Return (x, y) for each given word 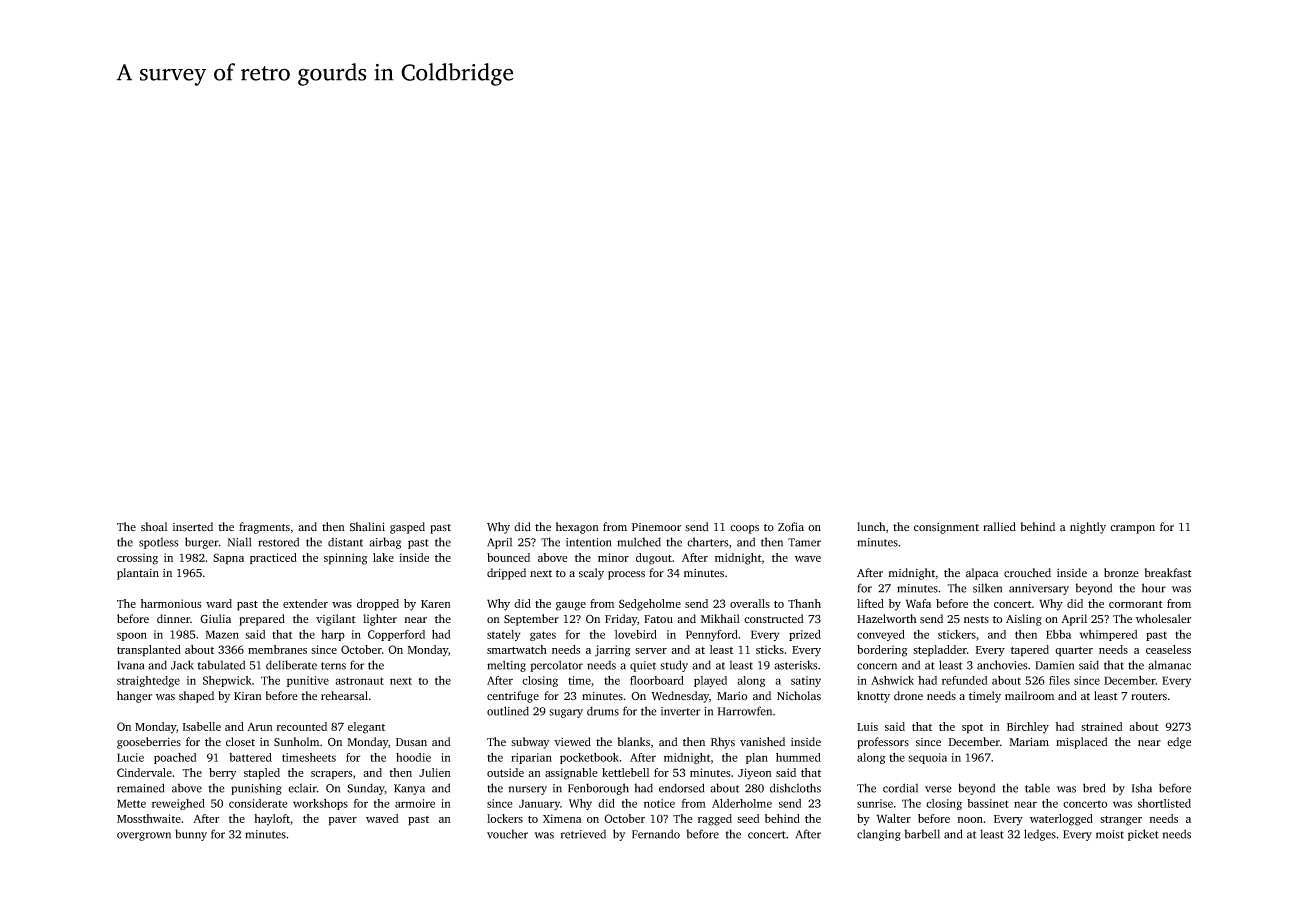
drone (908, 696)
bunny (191, 835)
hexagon (577, 528)
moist (1110, 834)
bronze (1121, 572)
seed (748, 818)
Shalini (367, 526)
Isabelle (202, 726)
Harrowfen (744, 711)
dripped (506, 574)
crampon (1132, 529)
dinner (173, 619)
